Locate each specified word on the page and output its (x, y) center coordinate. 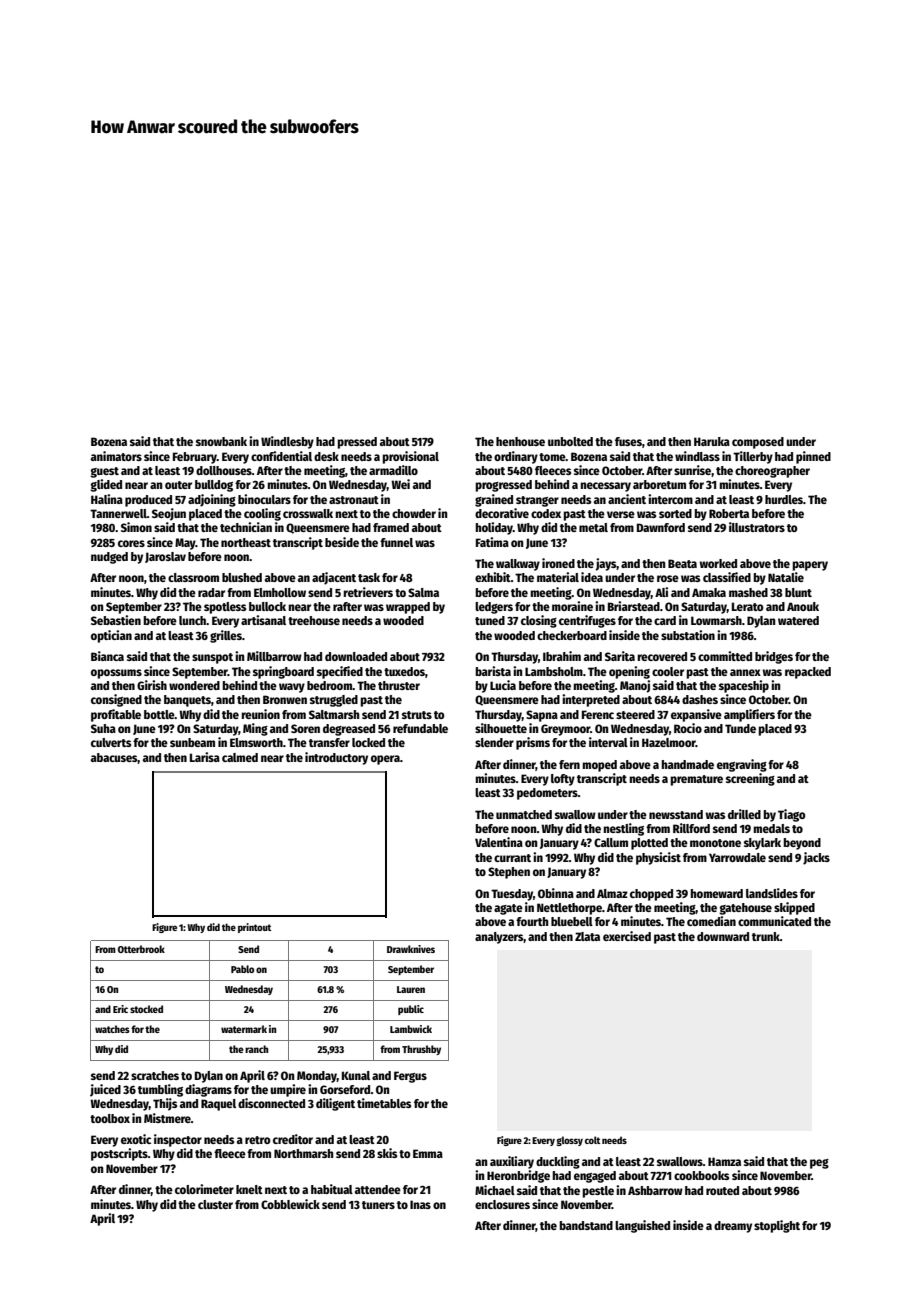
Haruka (712, 441)
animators (116, 456)
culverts (111, 742)
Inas (420, 1204)
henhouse (520, 441)
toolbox (110, 1118)
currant (512, 858)
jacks (816, 858)
